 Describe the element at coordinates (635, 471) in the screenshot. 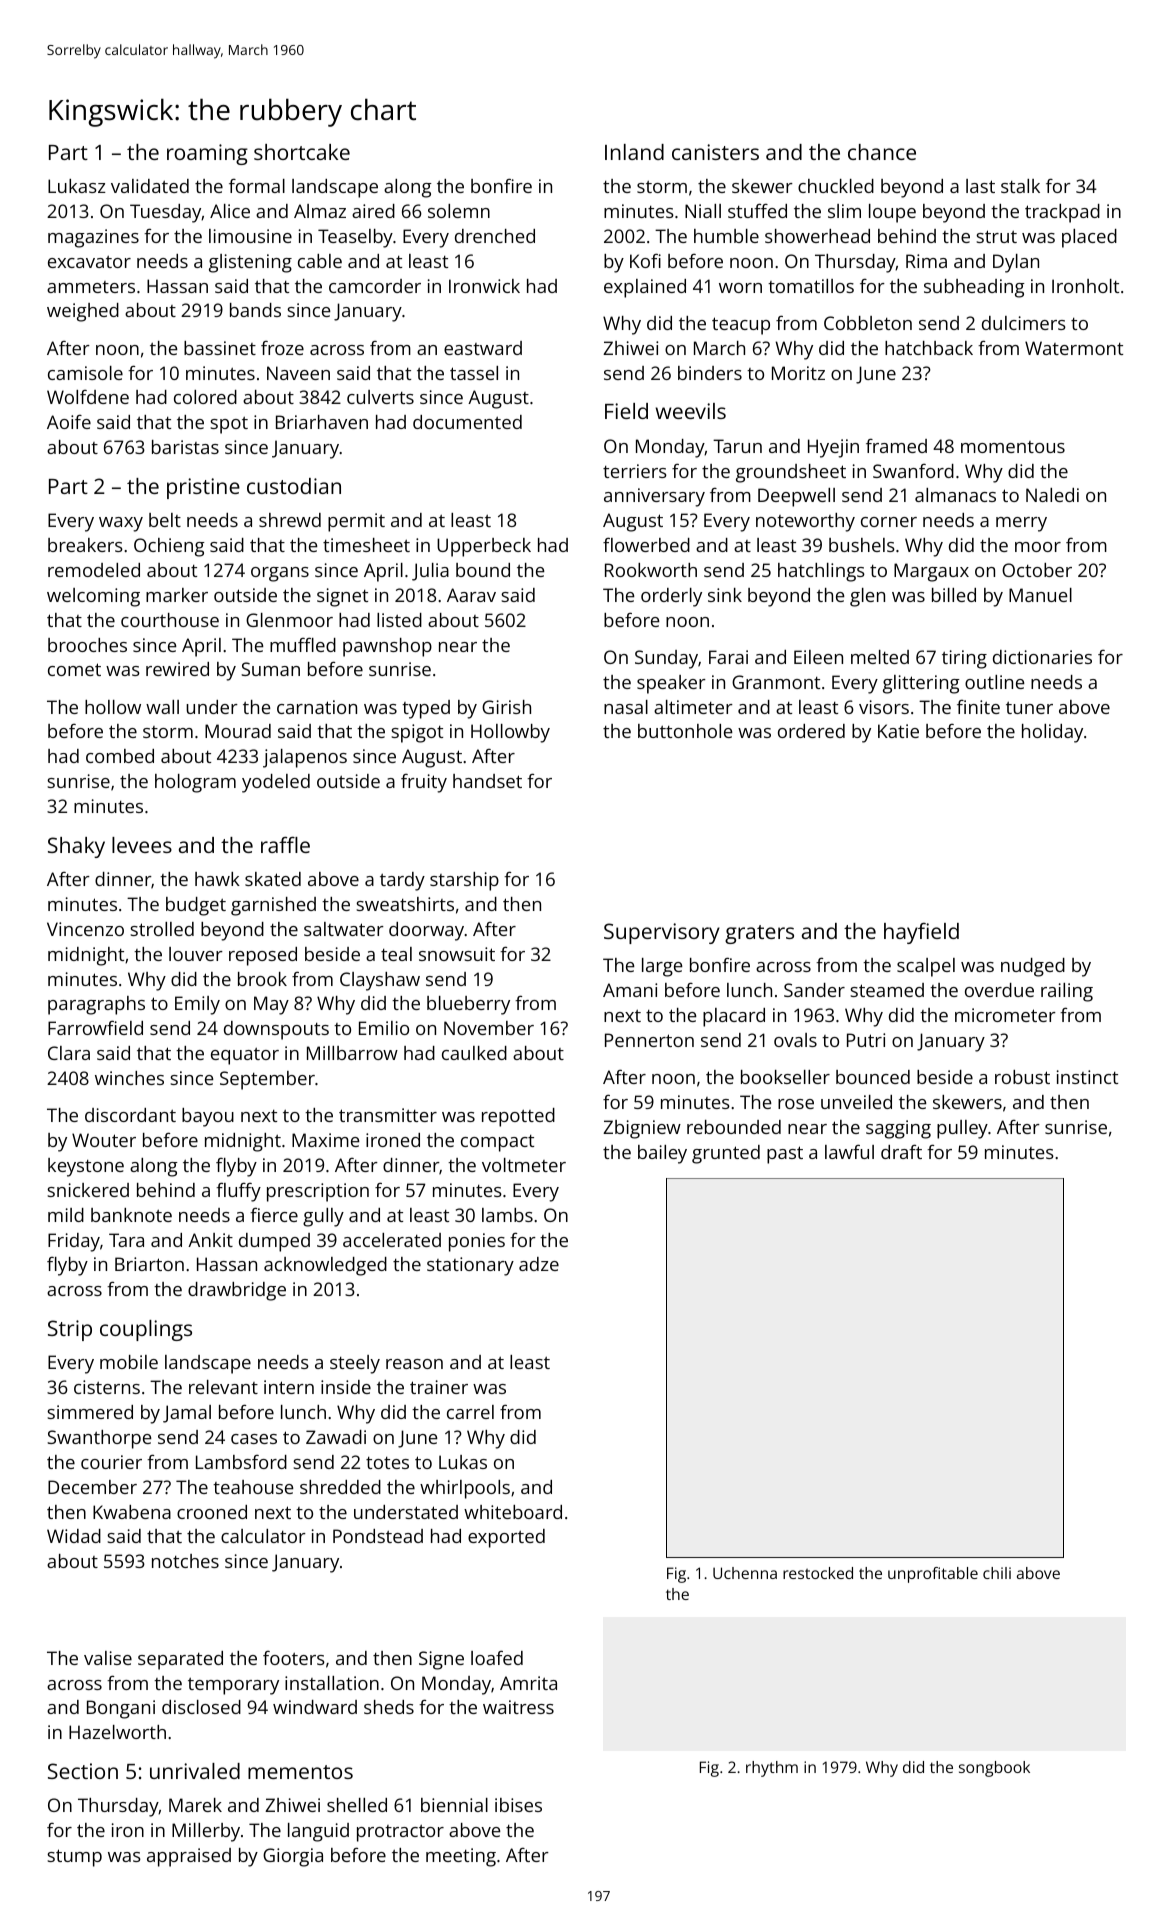

I see `terriers` at that location.
